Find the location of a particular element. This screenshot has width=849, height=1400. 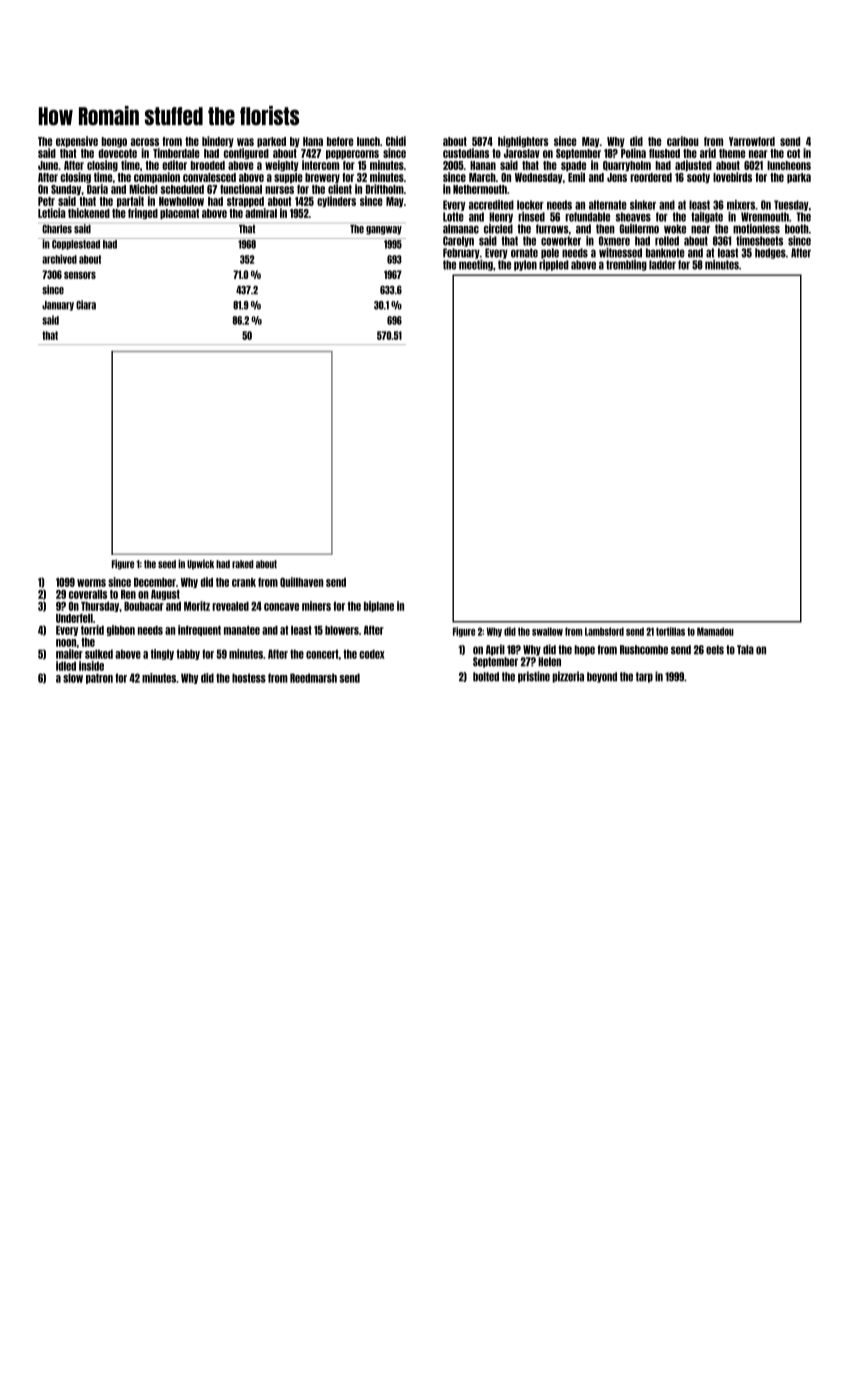

bindery is located at coordinates (218, 142).
